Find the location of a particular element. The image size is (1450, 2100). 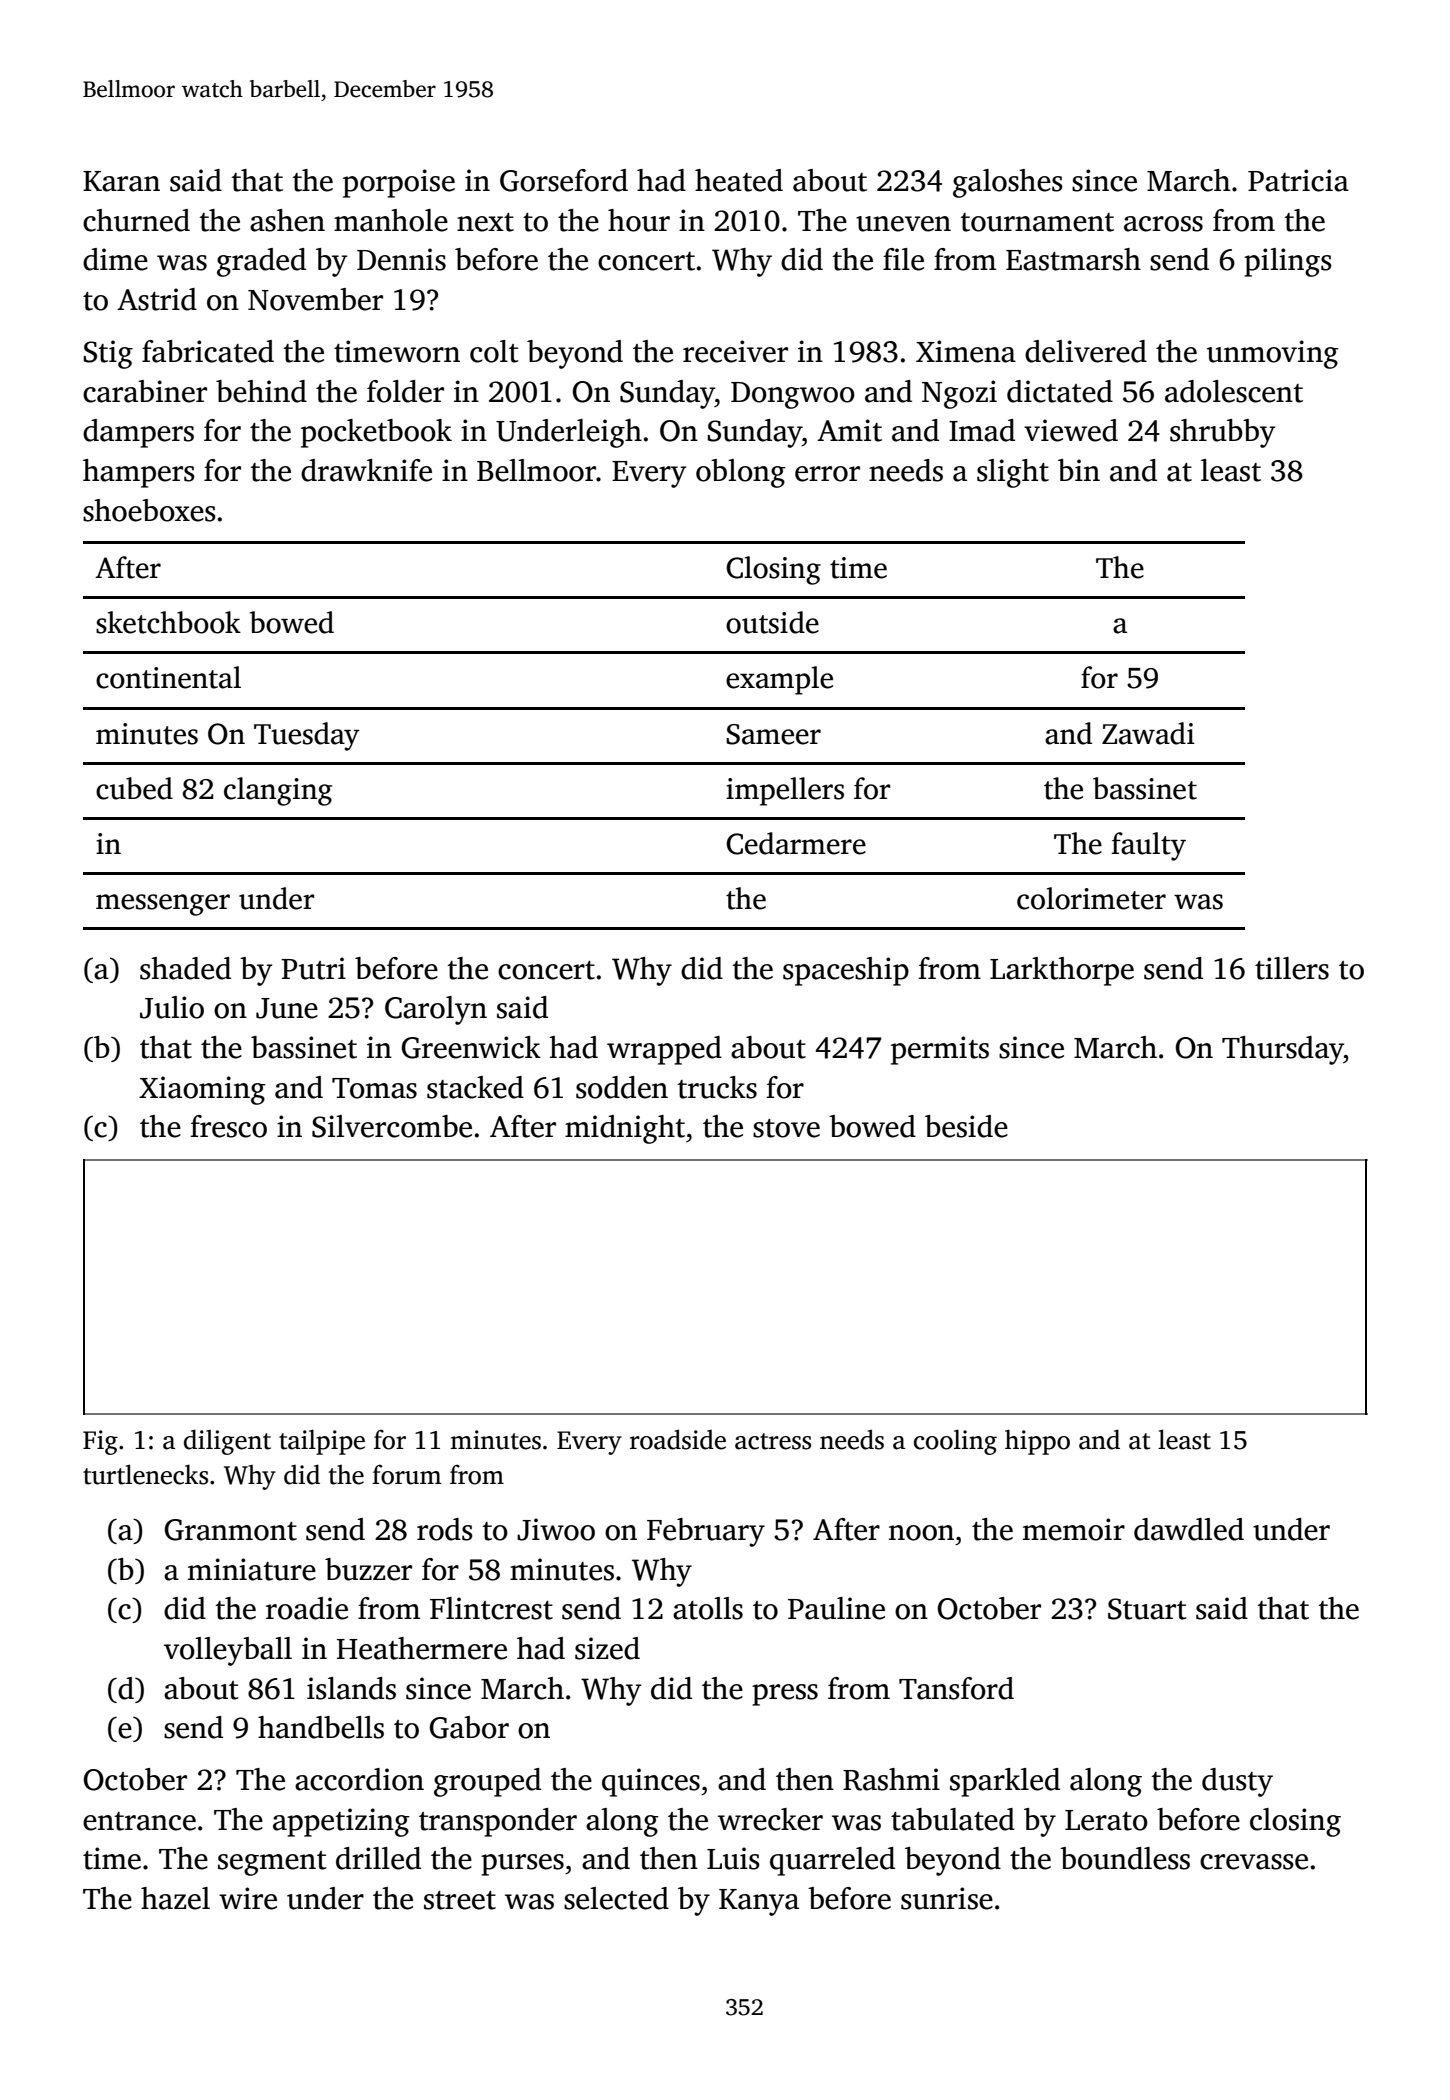

Patricia is located at coordinates (1298, 180).
